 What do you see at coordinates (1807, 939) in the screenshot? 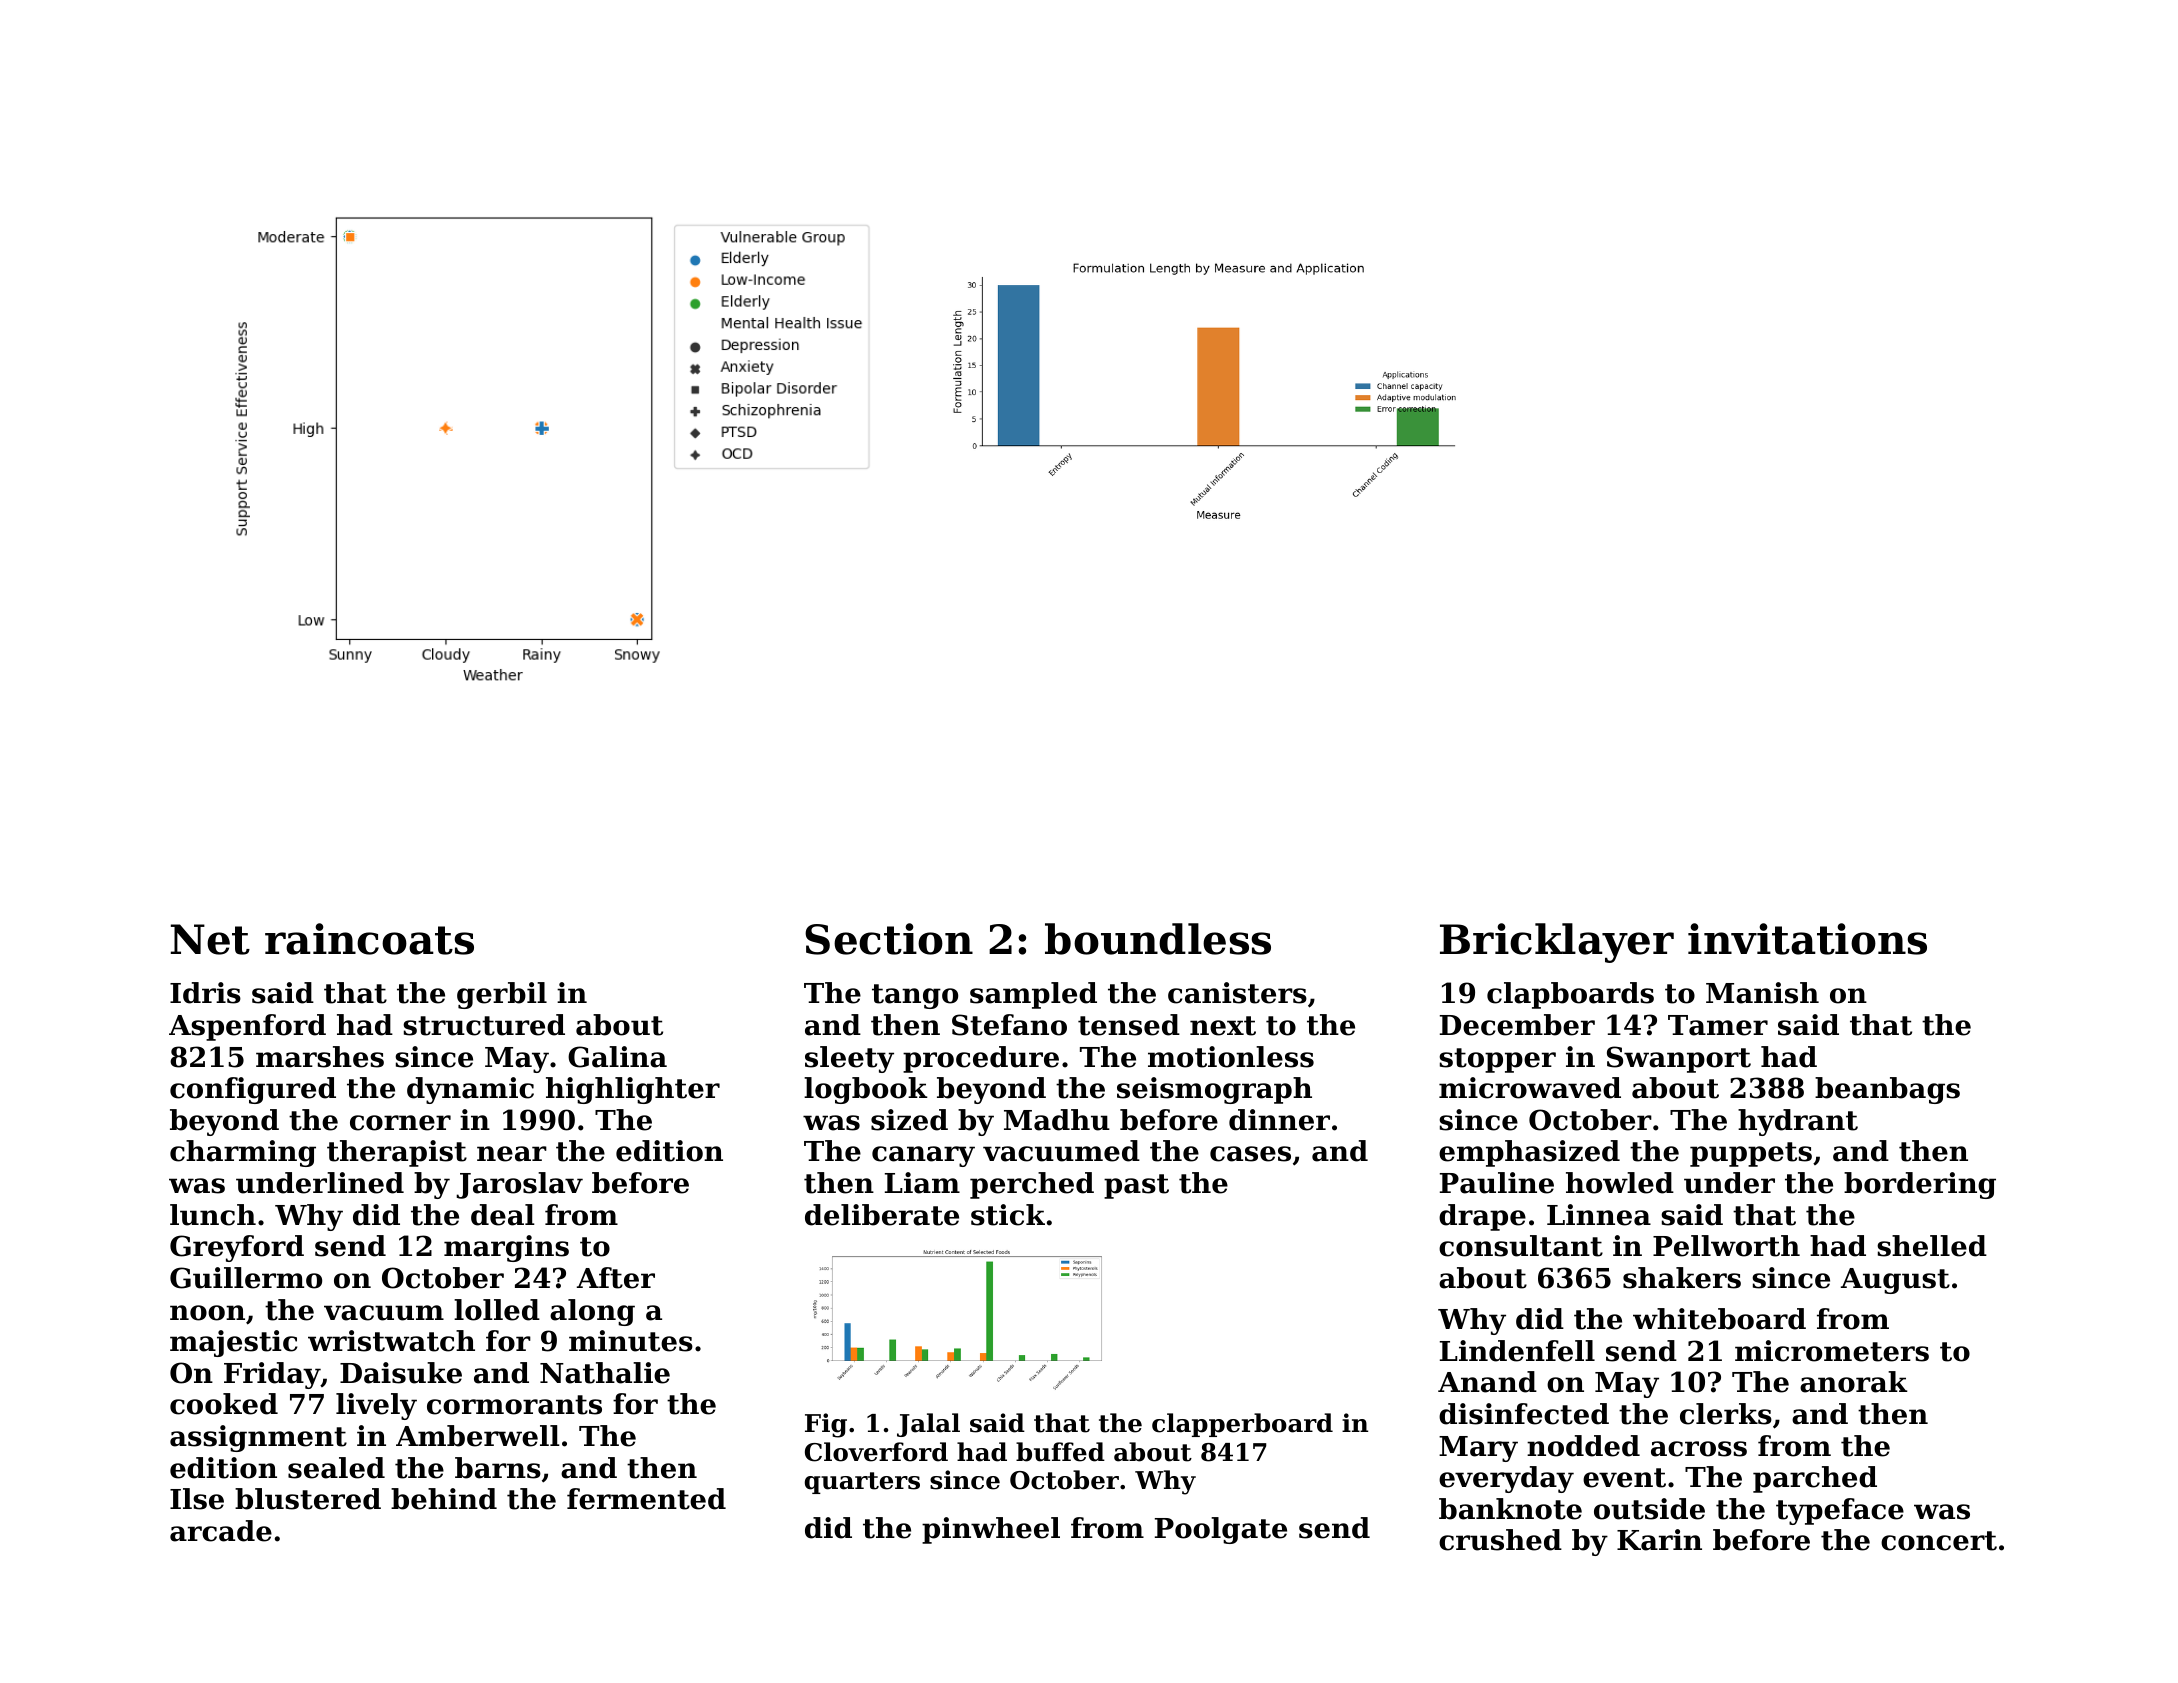
I see `invitations` at bounding box center [1807, 939].
